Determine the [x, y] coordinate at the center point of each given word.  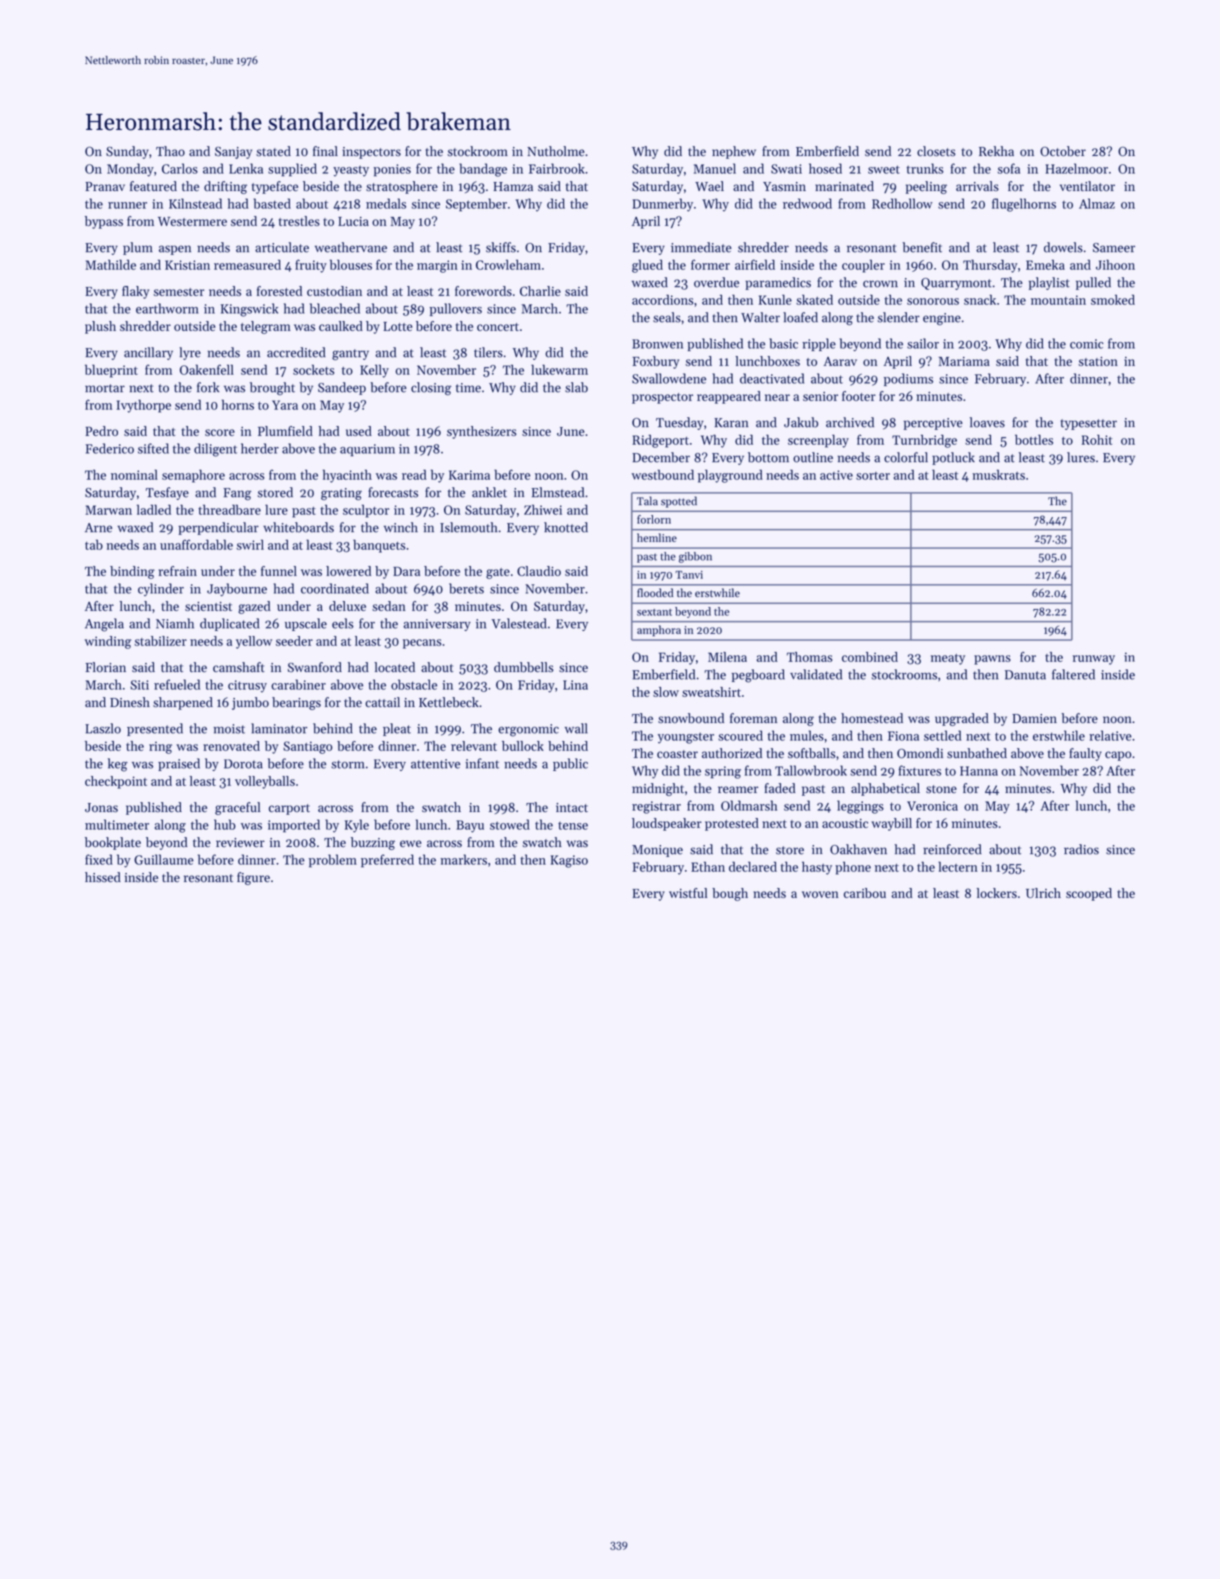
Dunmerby [662, 205]
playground [730, 476]
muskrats [998, 474]
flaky [135, 292]
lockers [997, 893]
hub [225, 824]
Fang [237, 494]
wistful [688, 893]
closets [936, 151]
